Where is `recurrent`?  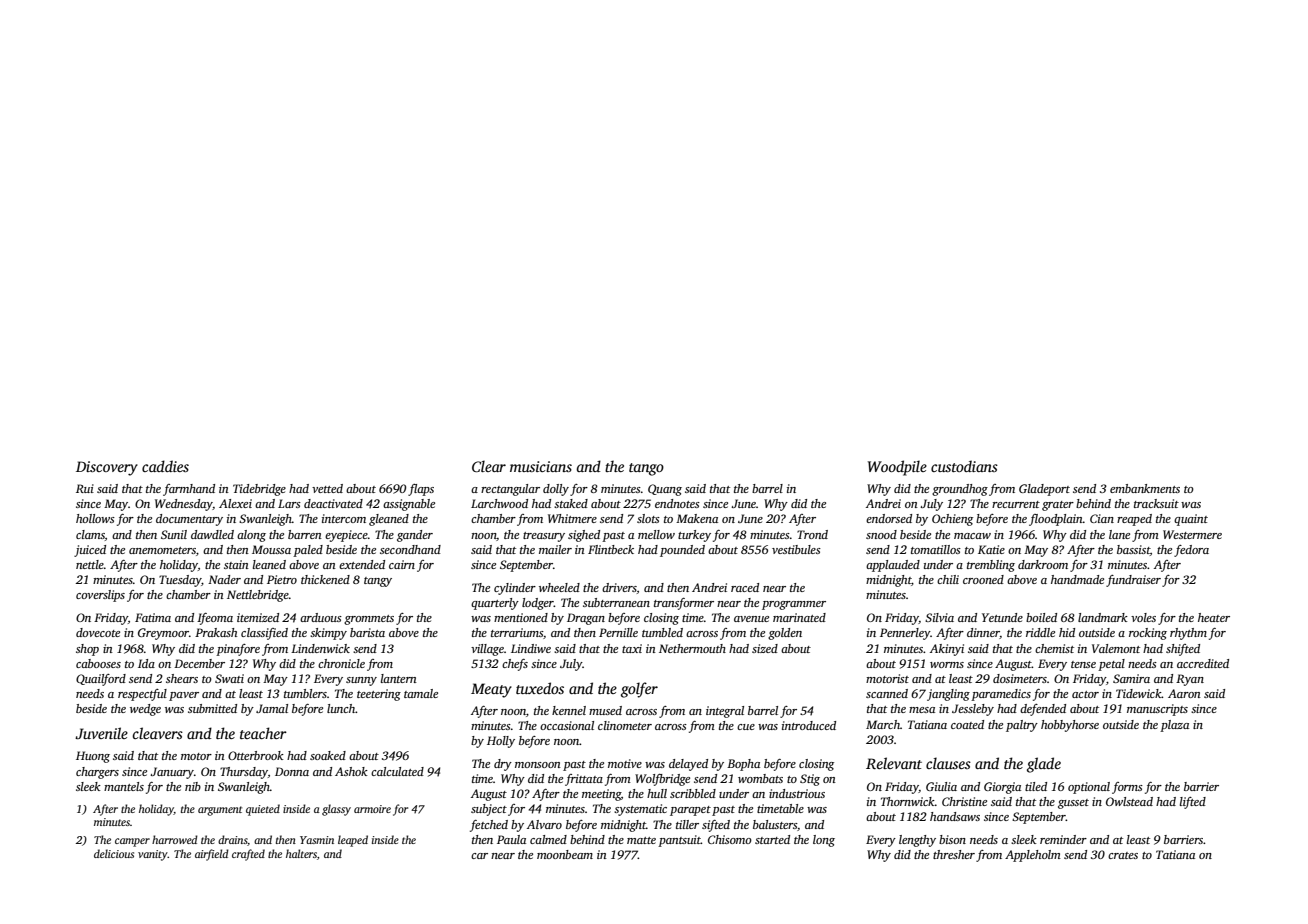 recurrent is located at coordinates (1016, 504).
